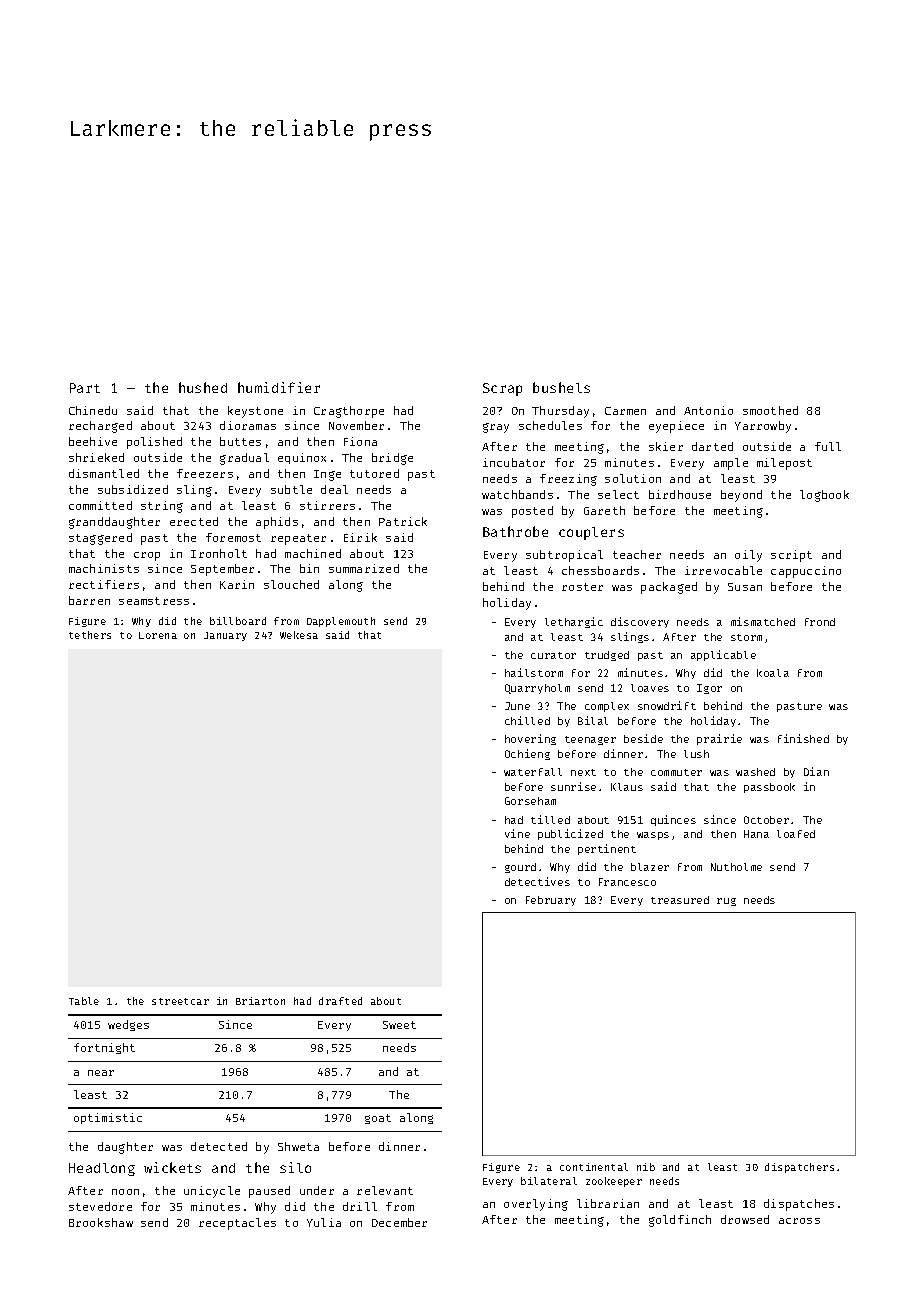 The width and height of the document is (924, 1308). Describe the element at coordinates (101, 1222) in the document. I see `Brookshaw` at that location.
